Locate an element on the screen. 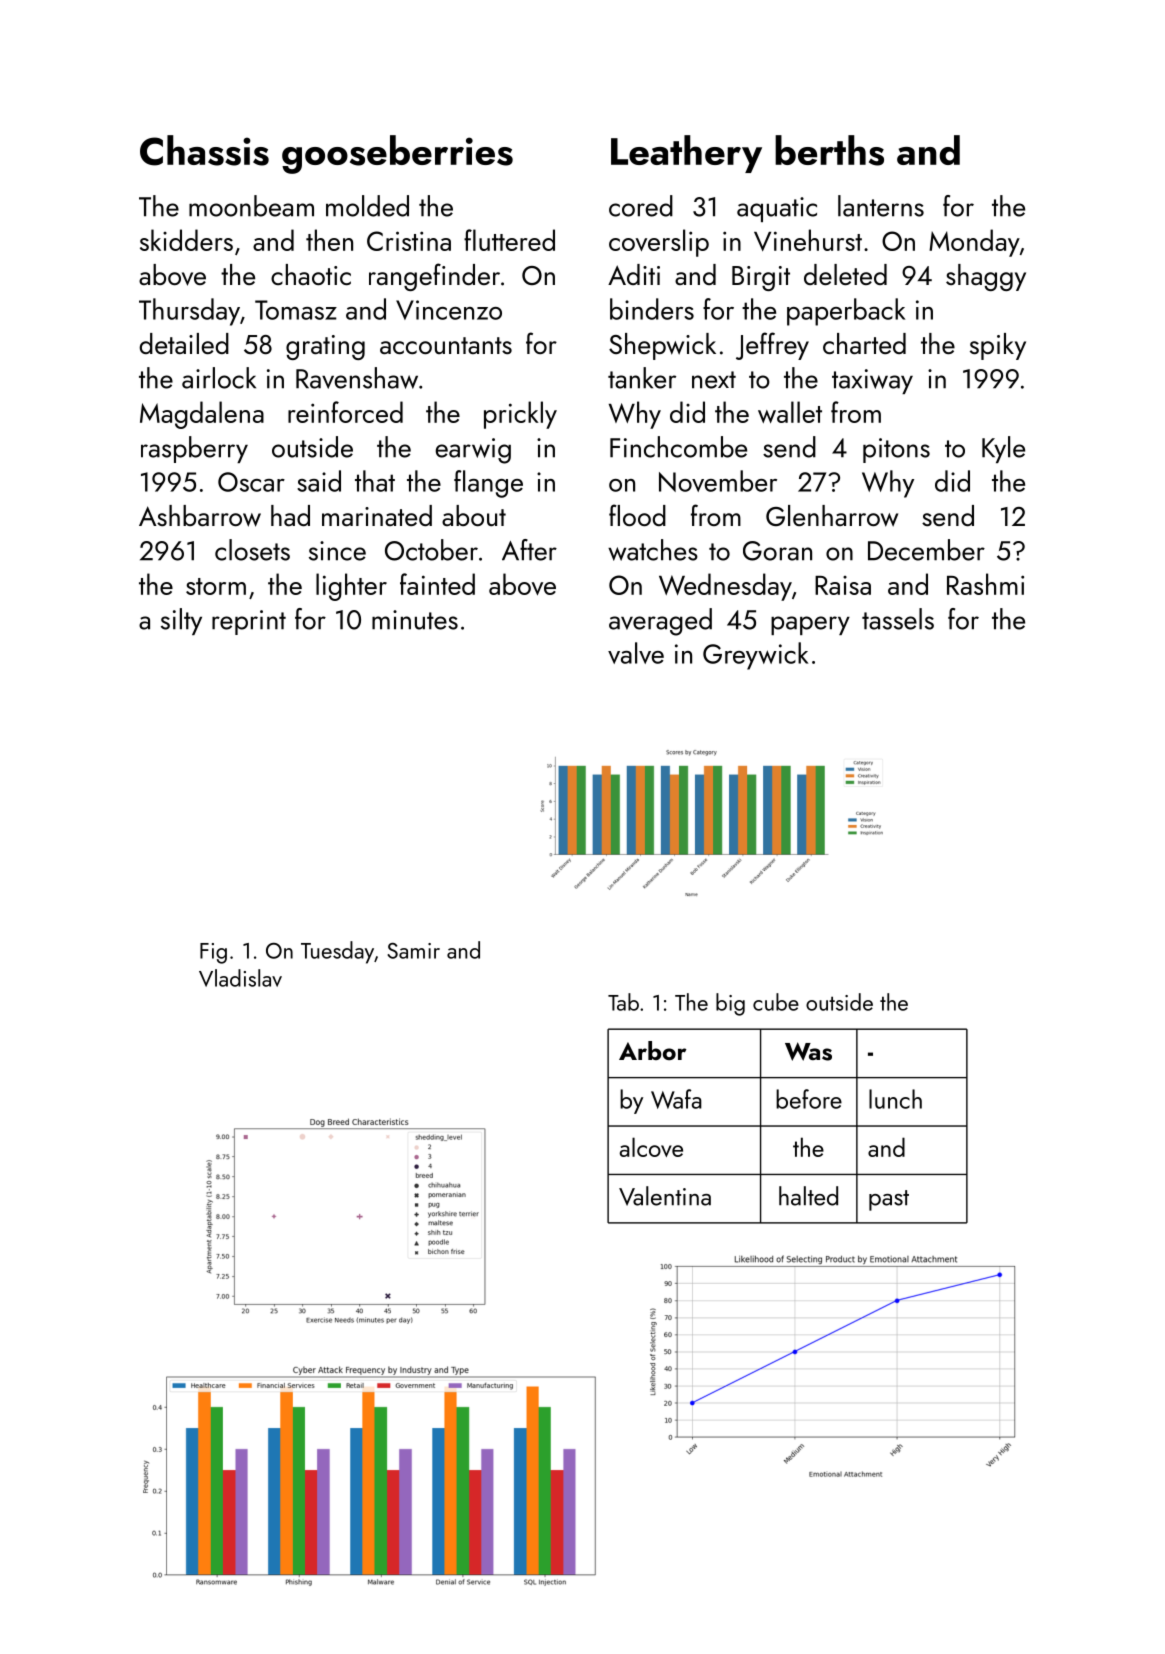 The image size is (1165, 1654). Chassis is located at coordinates (204, 150).
